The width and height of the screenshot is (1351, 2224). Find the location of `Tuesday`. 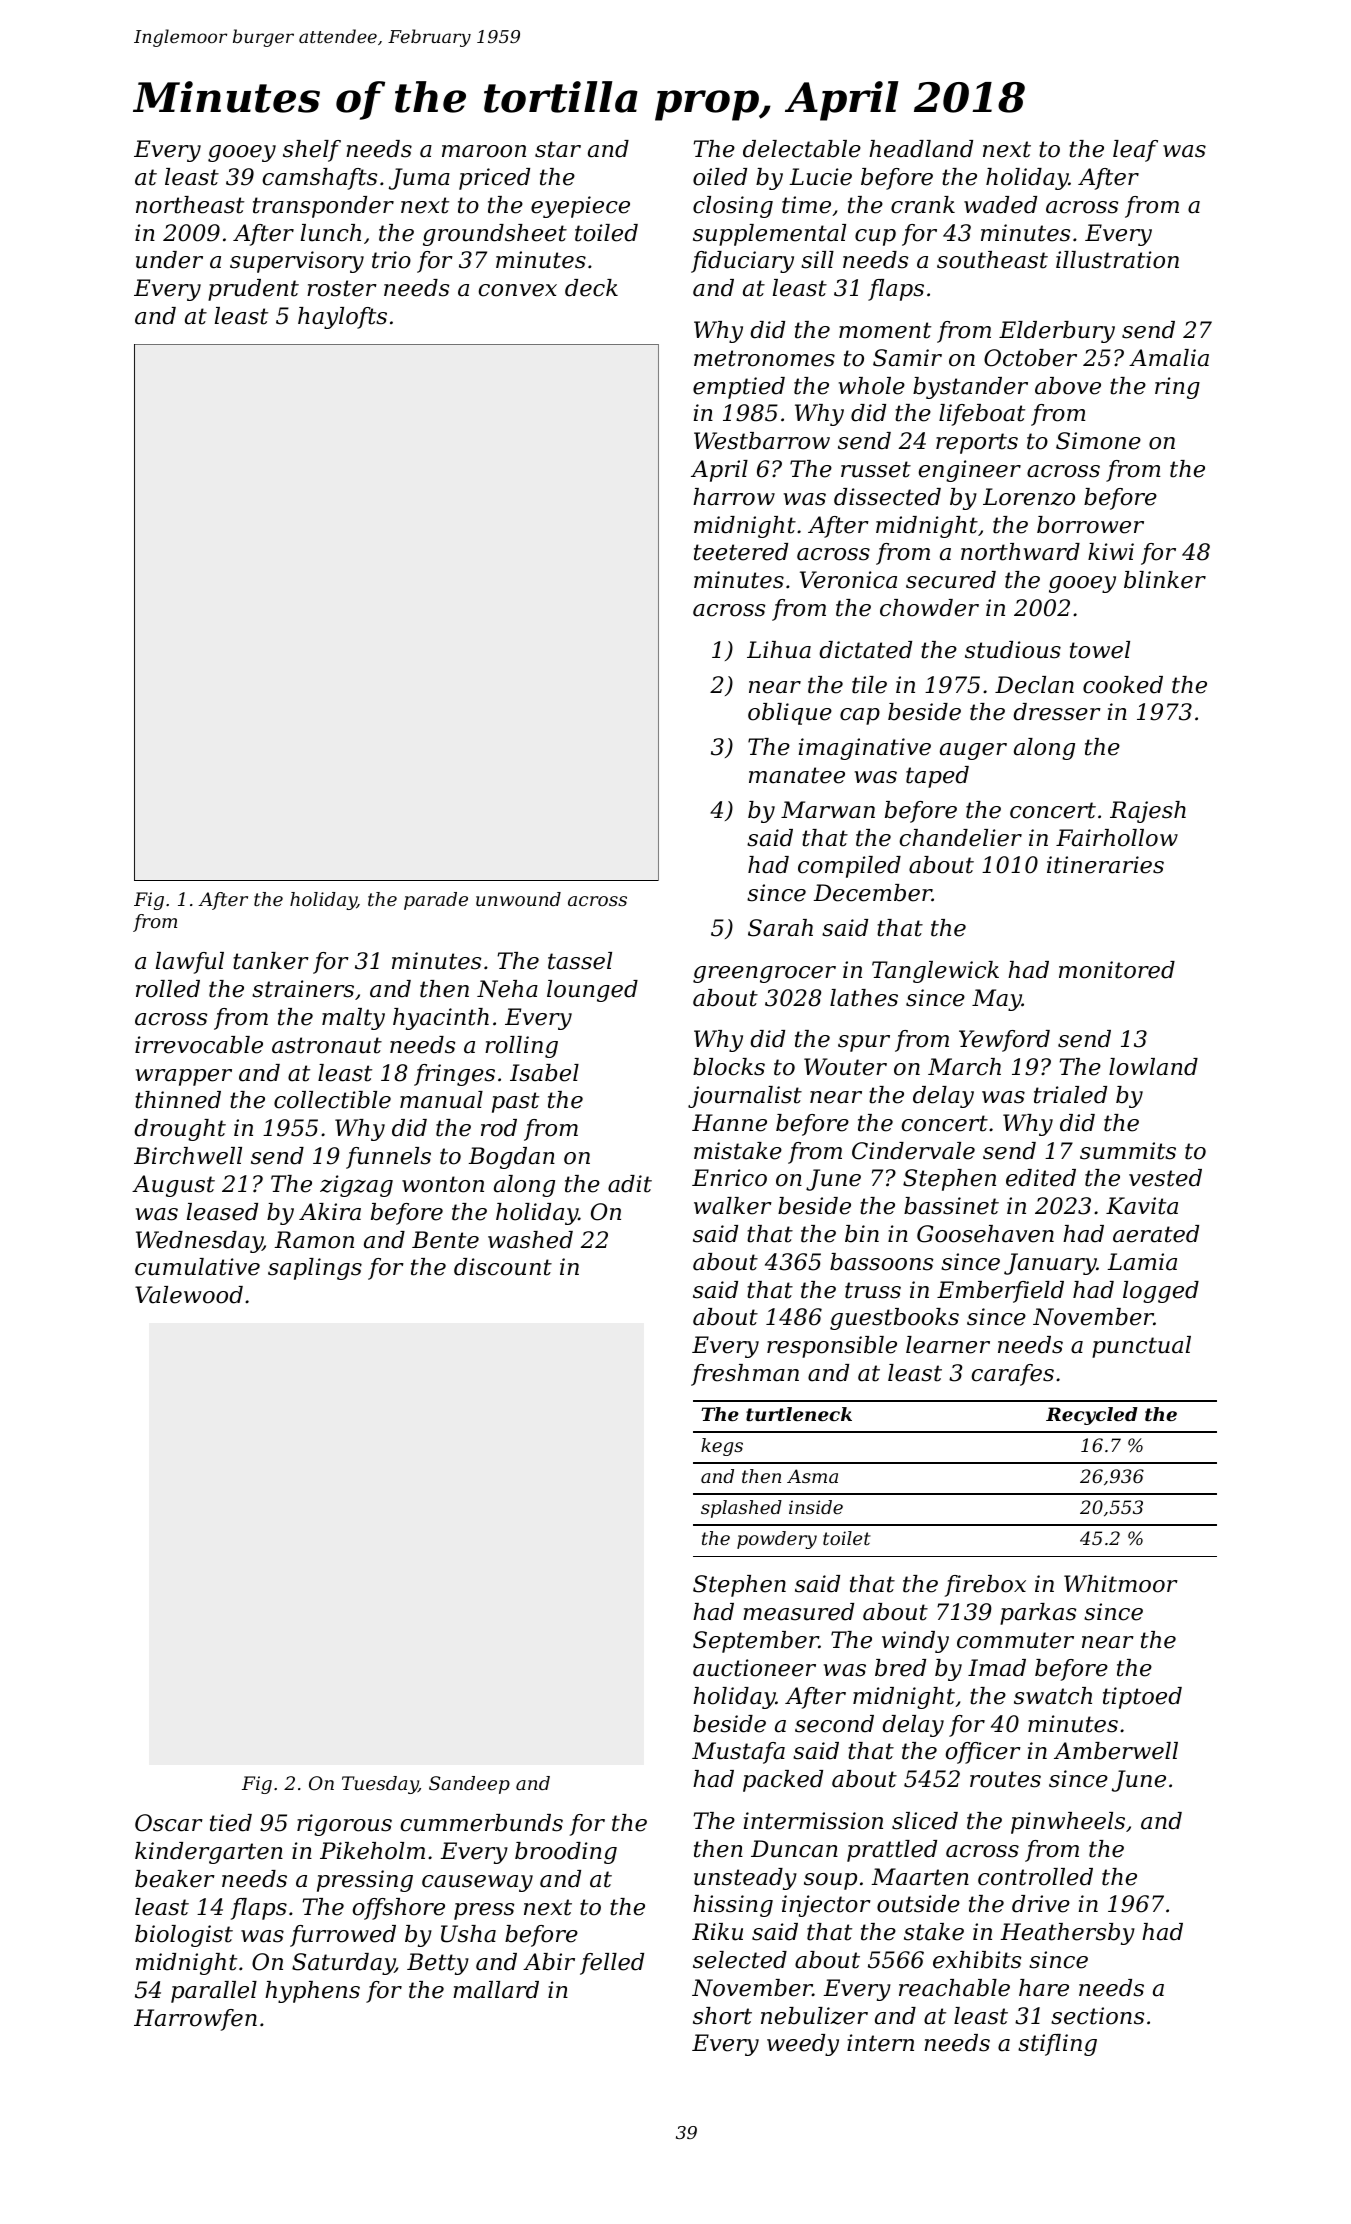

Tuesday is located at coordinates (380, 1785).
